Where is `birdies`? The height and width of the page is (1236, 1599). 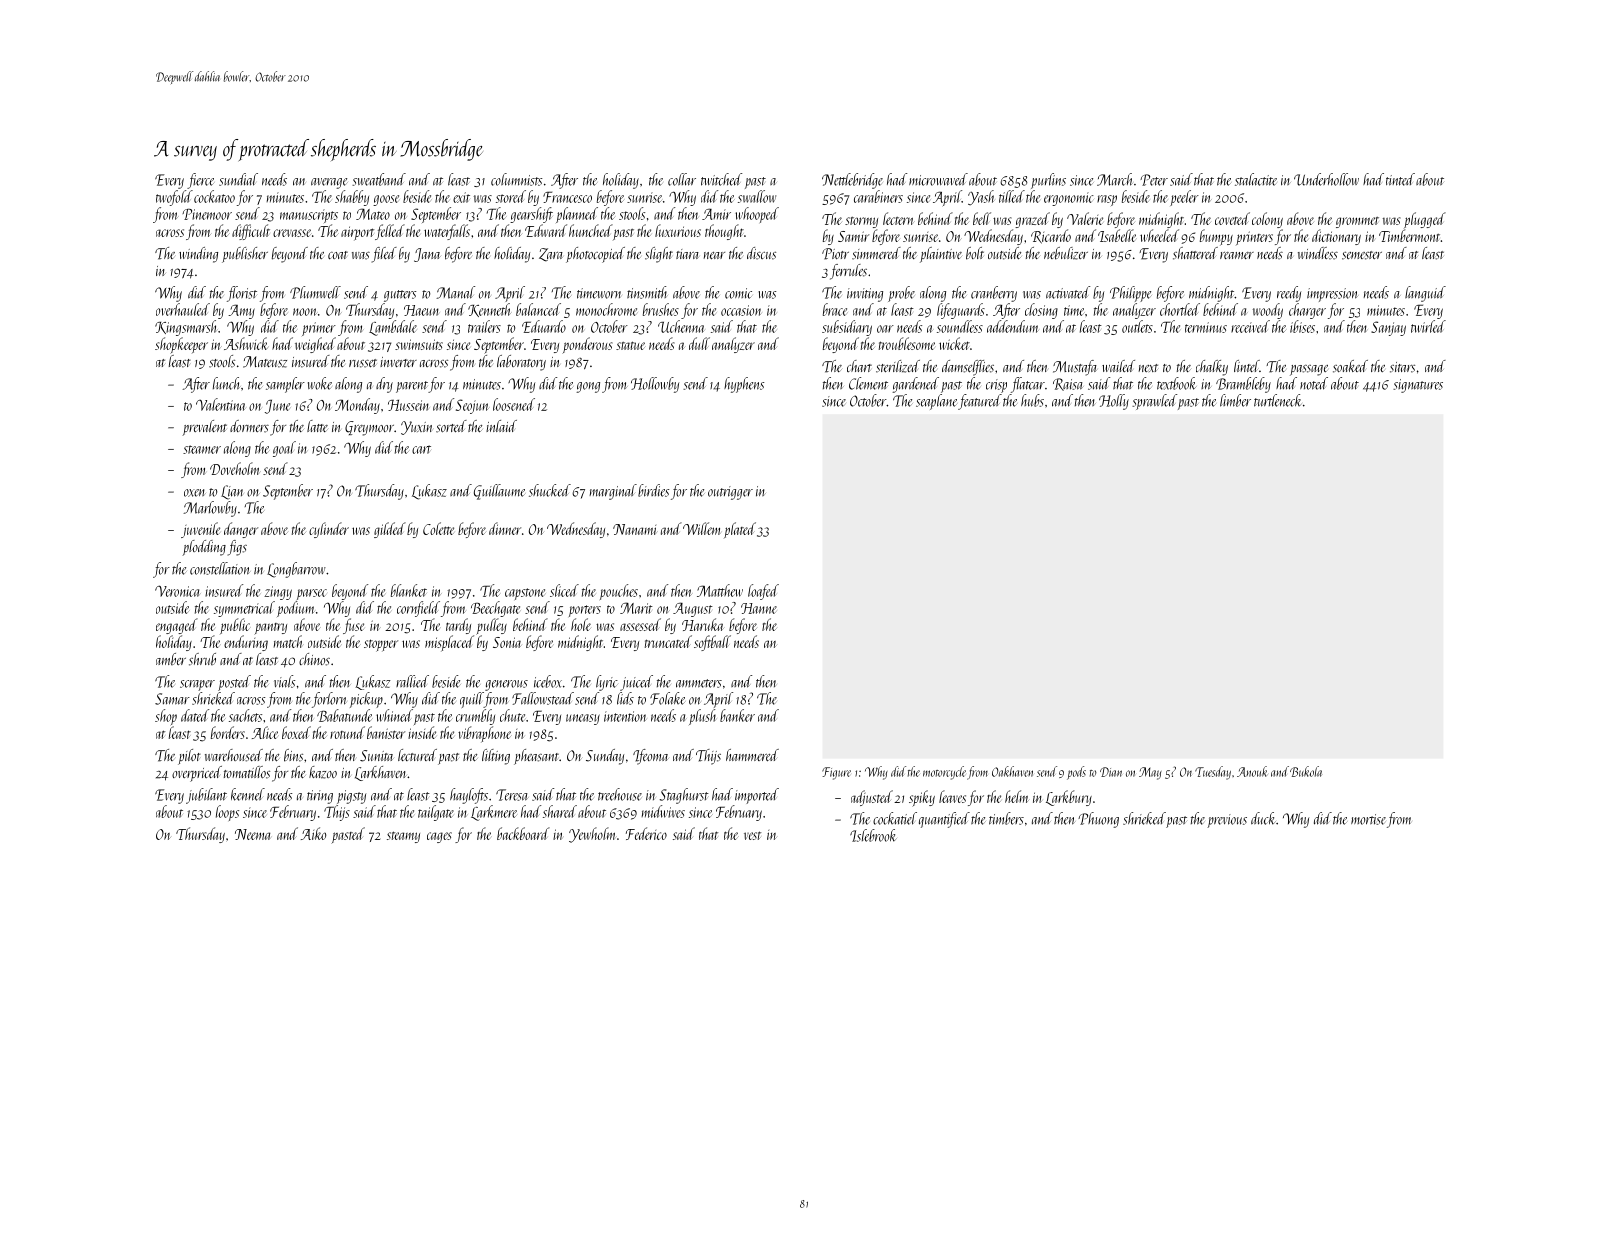 birdies is located at coordinates (653, 490).
